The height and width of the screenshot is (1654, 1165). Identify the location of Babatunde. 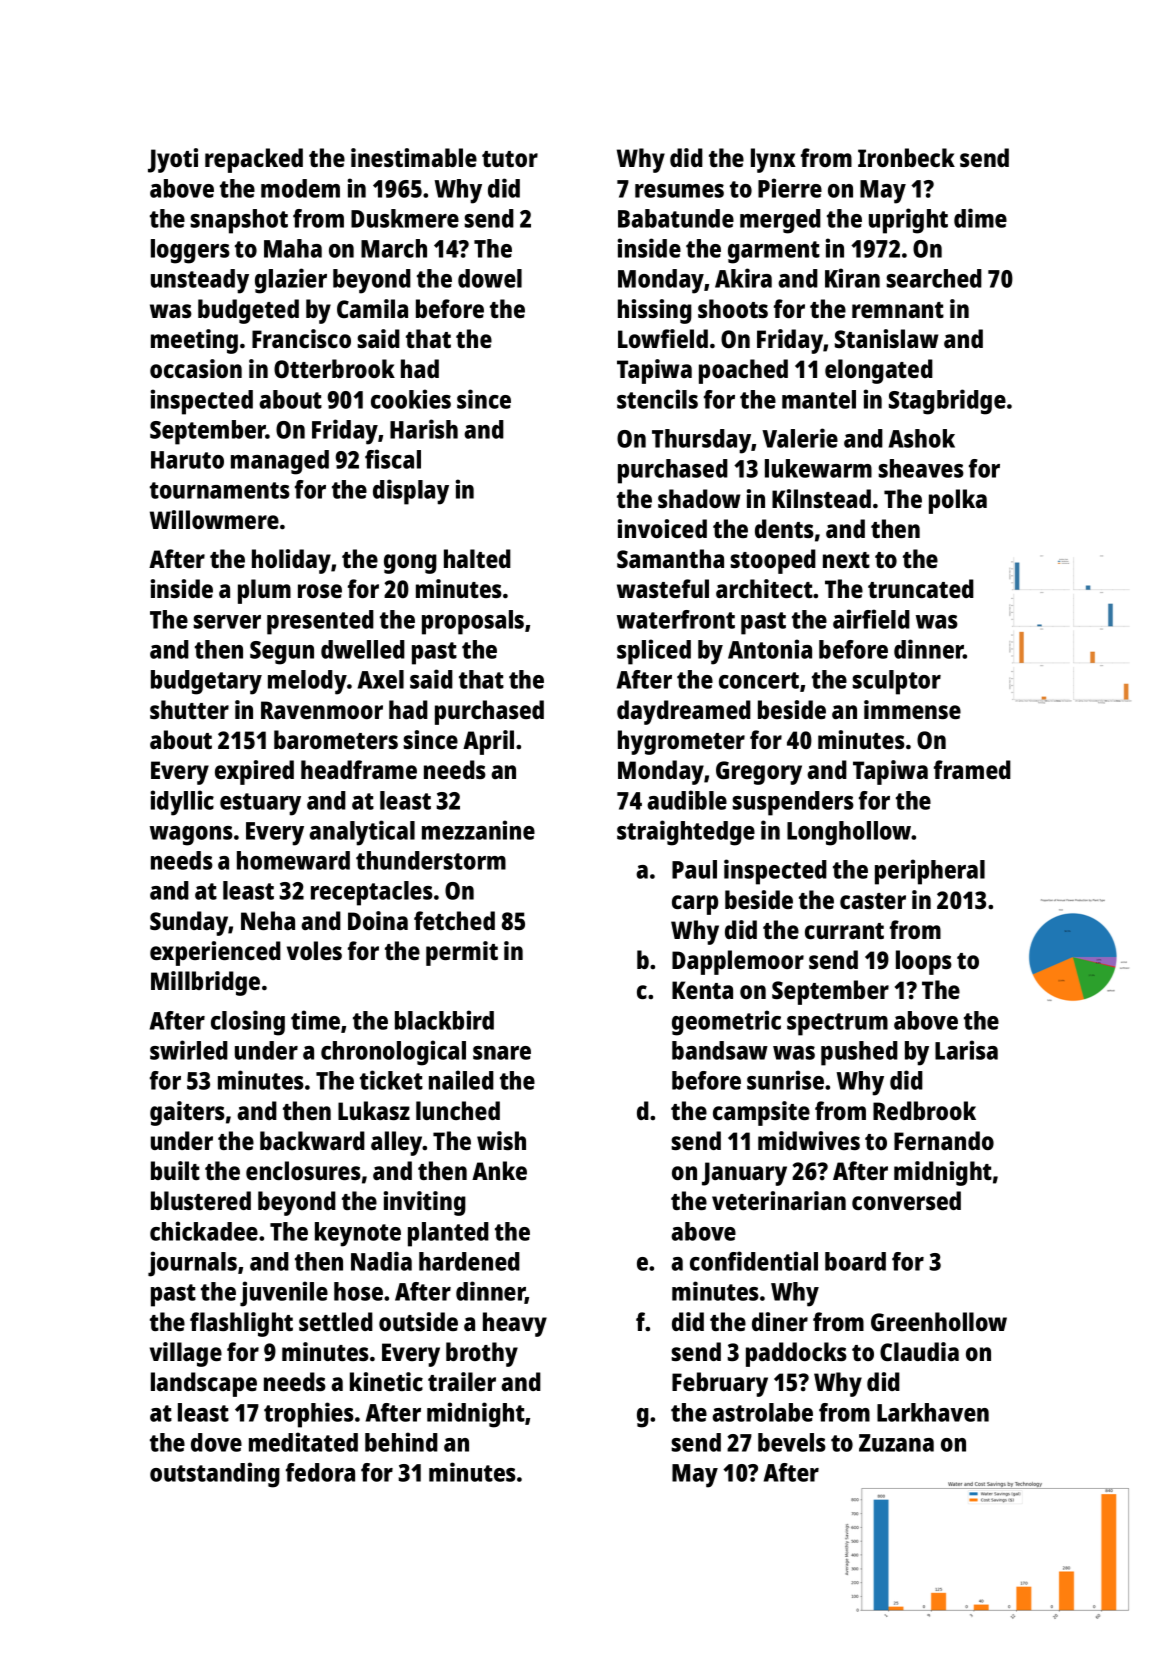
(676, 218).
